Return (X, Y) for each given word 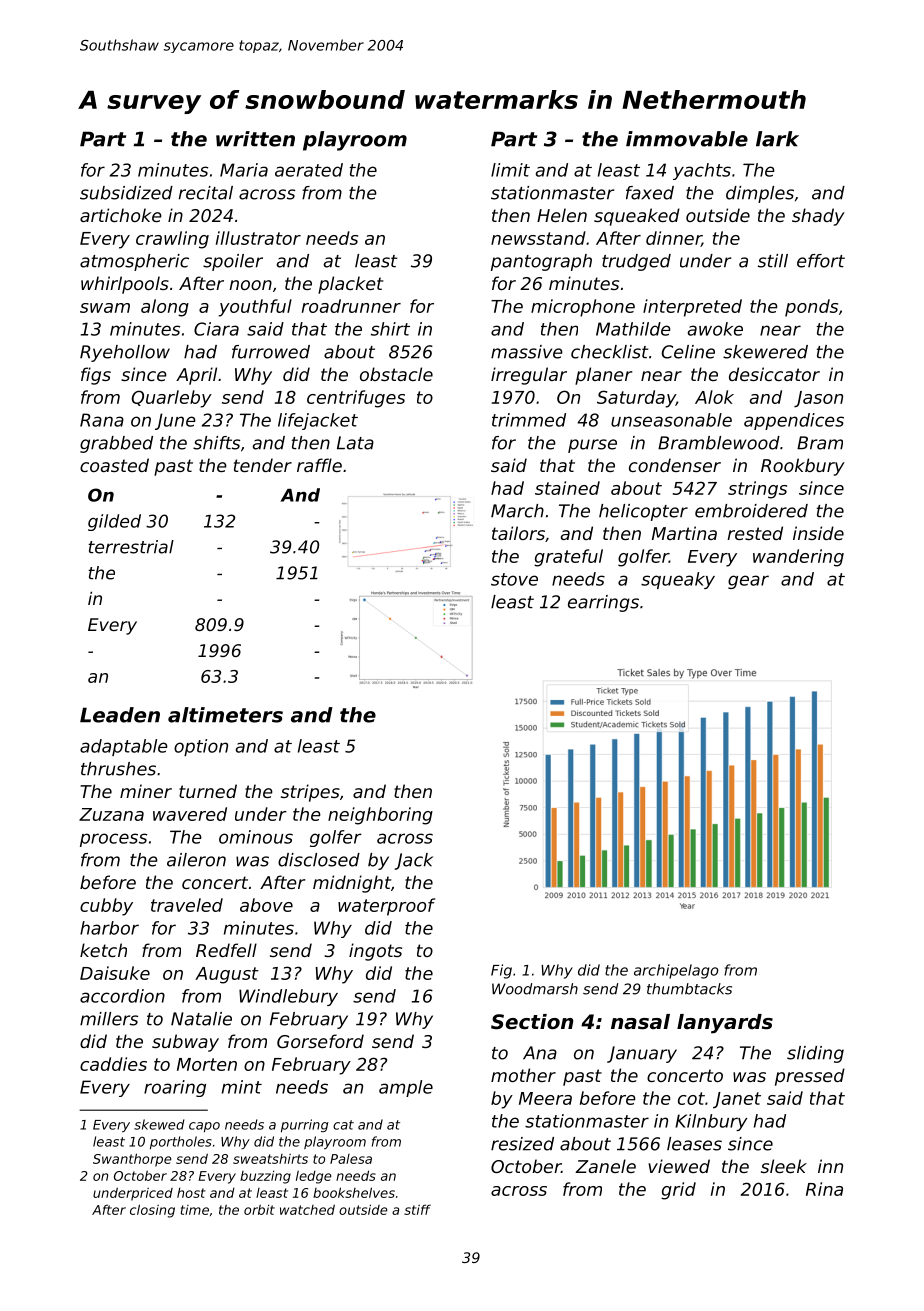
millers (109, 1019)
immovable (687, 139)
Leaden (120, 715)
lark (777, 139)
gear (748, 582)
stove (514, 579)
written (255, 139)
